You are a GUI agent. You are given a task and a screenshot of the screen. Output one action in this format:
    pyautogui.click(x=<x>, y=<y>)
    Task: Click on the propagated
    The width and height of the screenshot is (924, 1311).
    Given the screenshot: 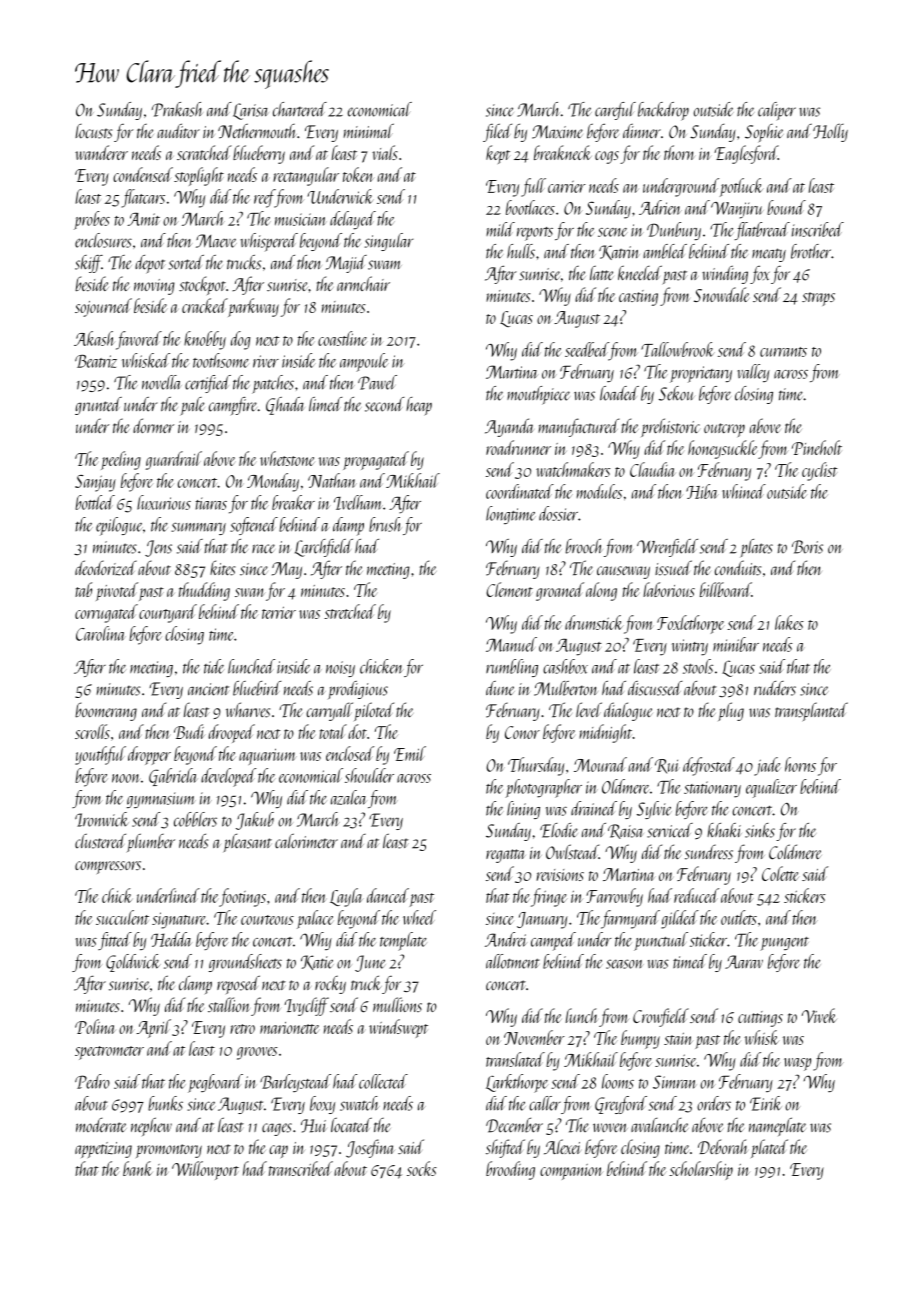 What is the action you would take?
    pyautogui.click(x=376, y=460)
